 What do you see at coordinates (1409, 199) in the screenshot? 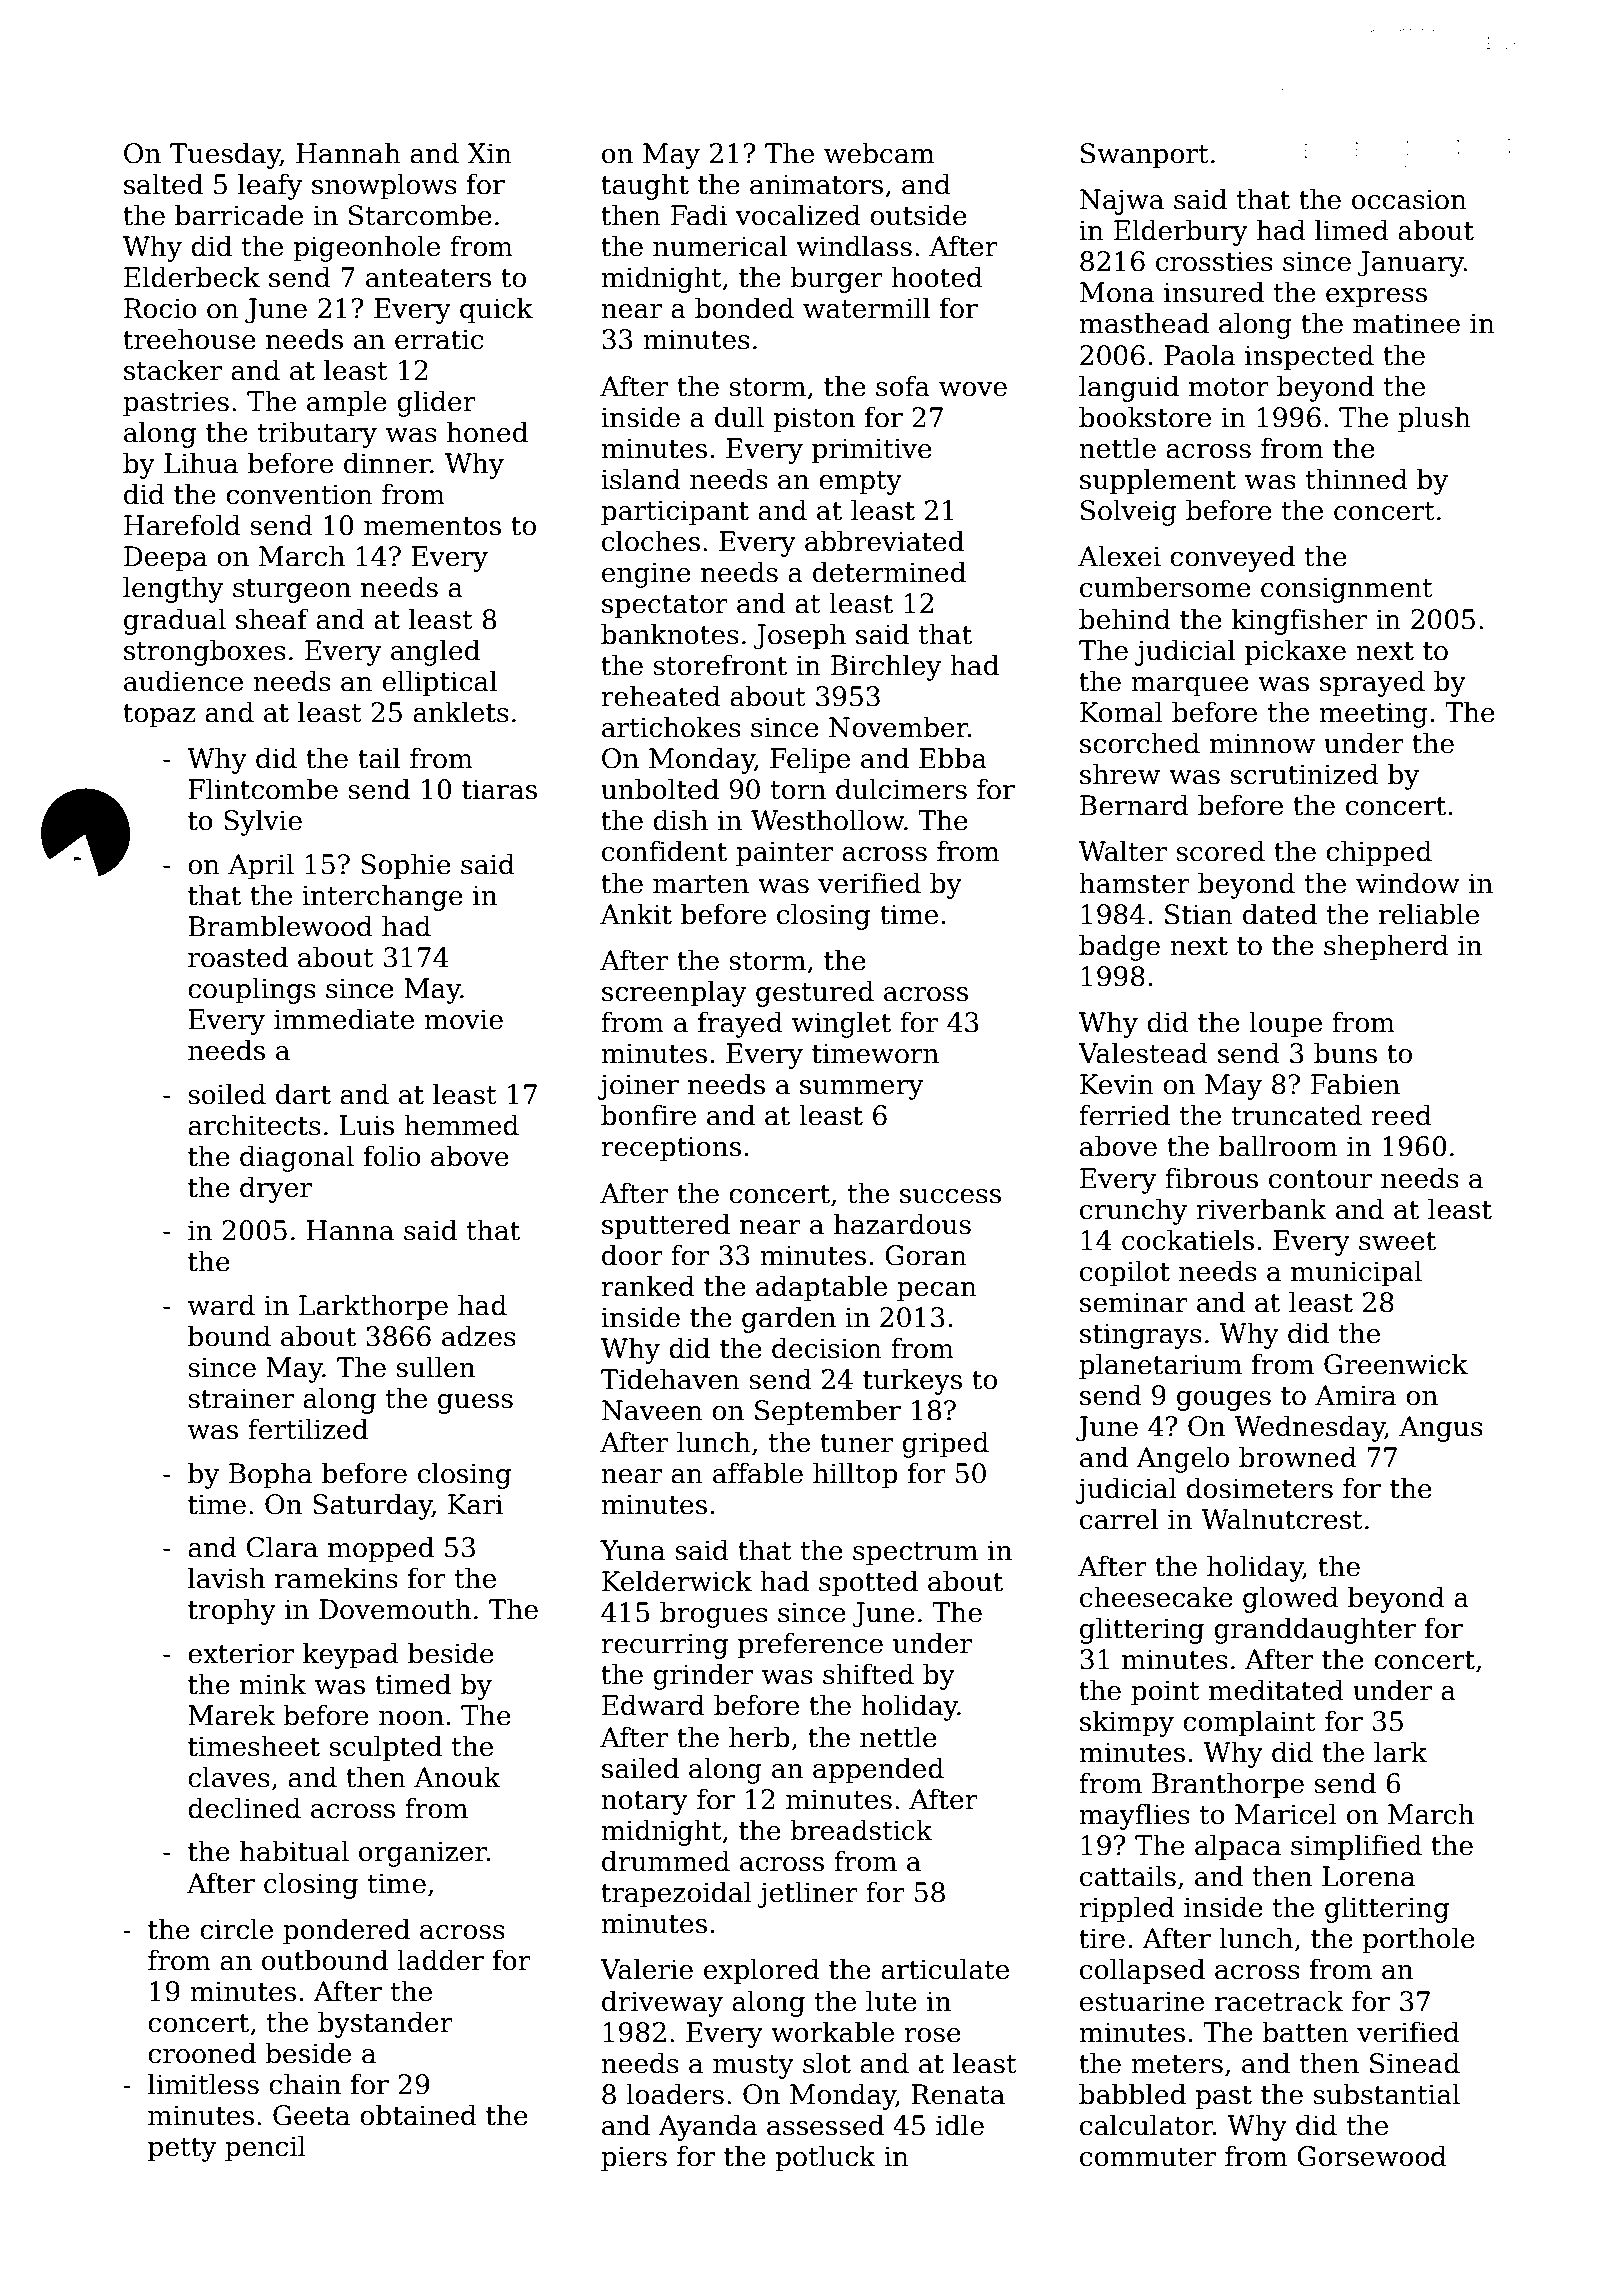
I see `occasion` at bounding box center [1409, 199].
